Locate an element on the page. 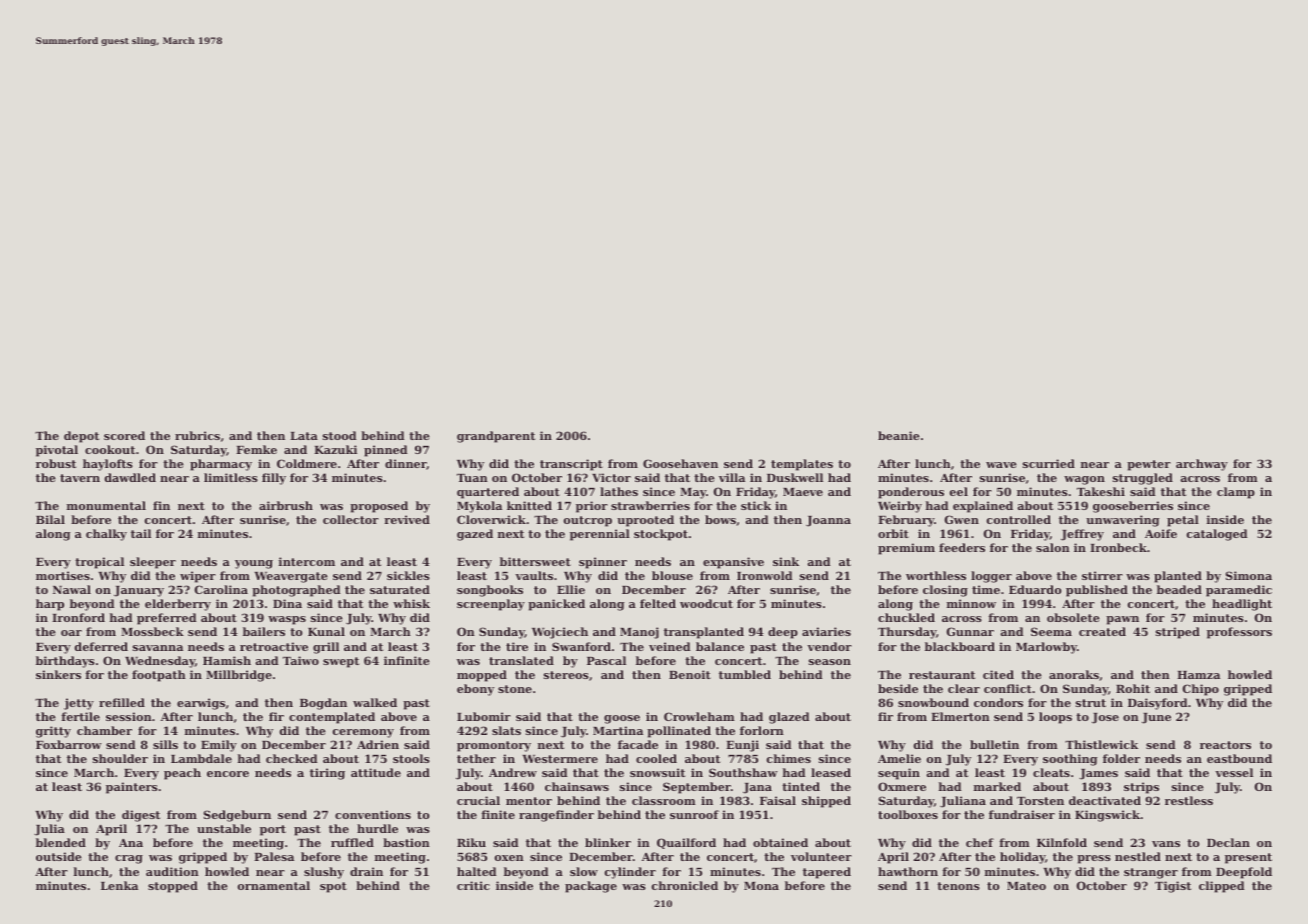 The height and width of the image is (924, 1308). Hamza is located at coordinates (1198, 675).
